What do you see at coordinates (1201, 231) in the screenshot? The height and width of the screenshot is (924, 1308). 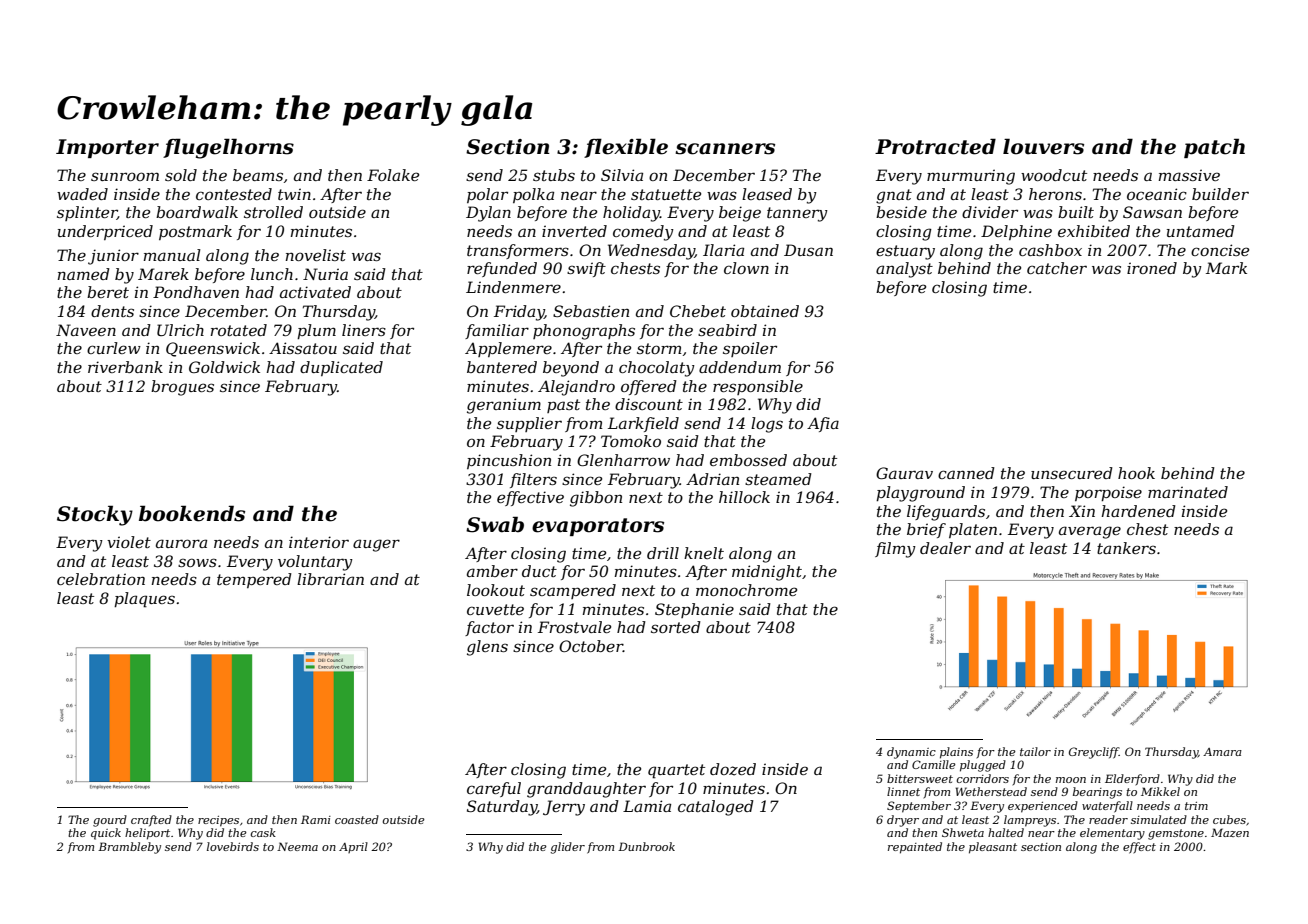 I see `untamed` at bounding box center [1201, 231].
